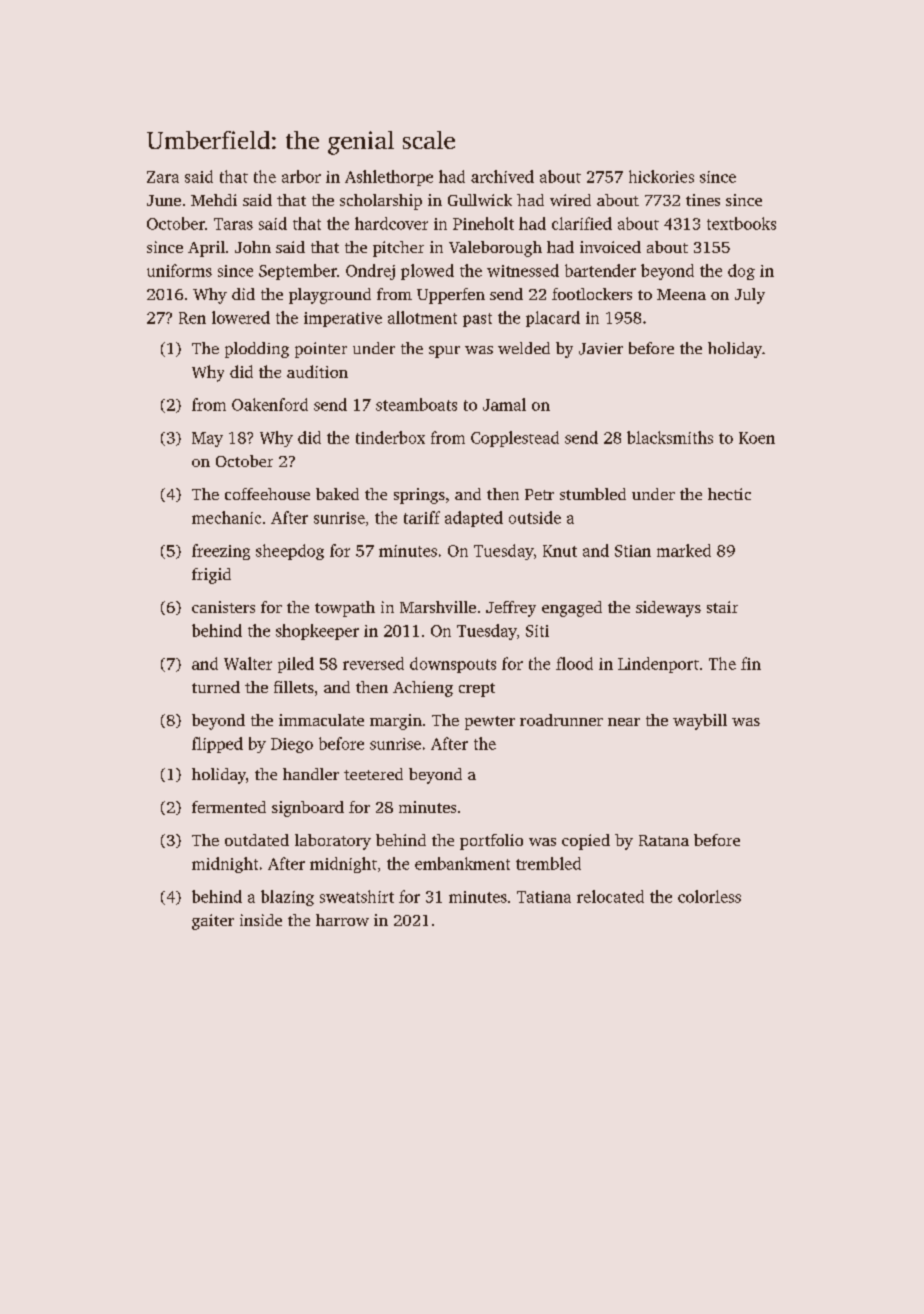 Image resolution: width=924 pixels, height=1314 pixels. Describe the element at coordinates (213, 922) in the image. I see `gaiter` at that location.
